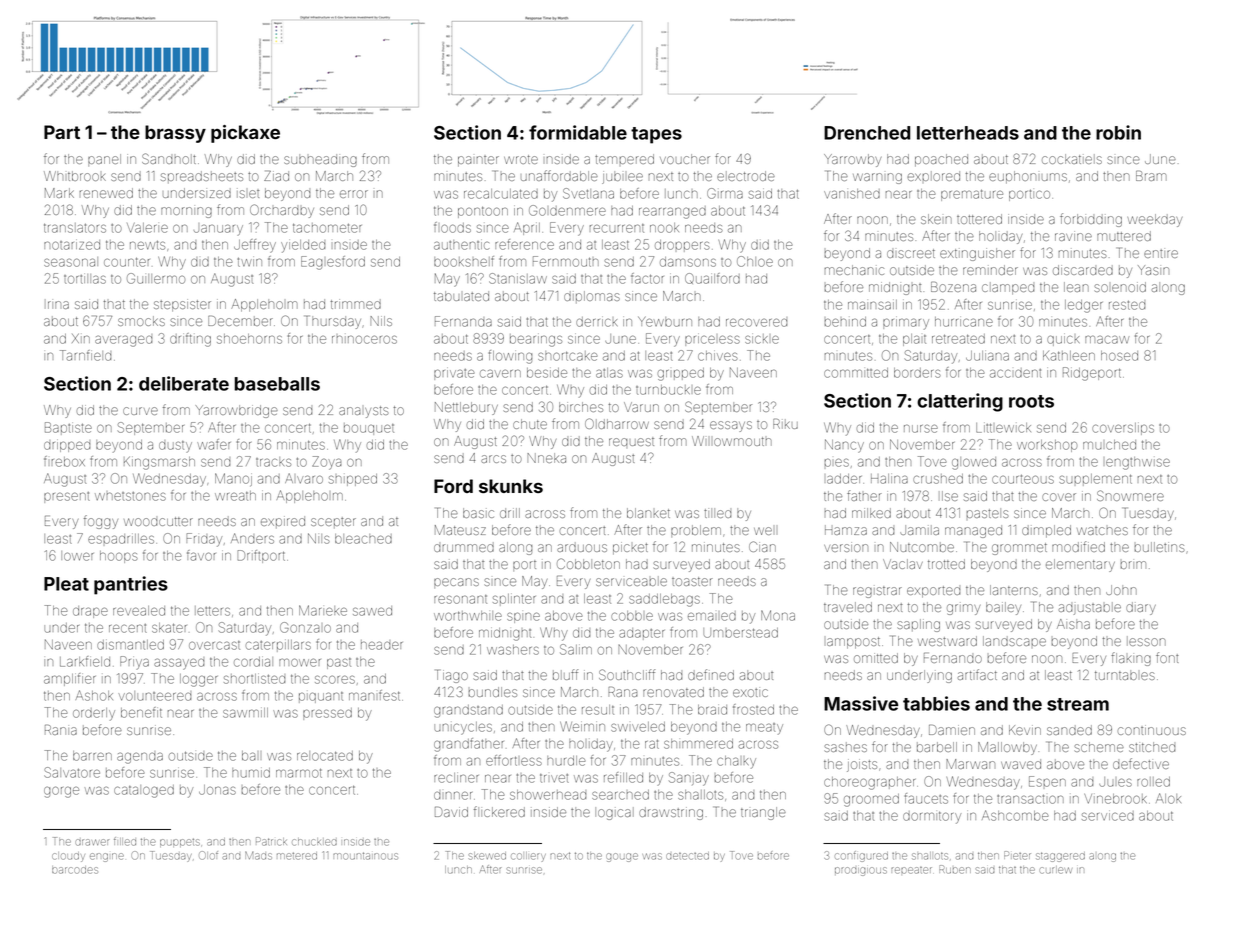  I want to click on Sandholt, so click(169, 158).
